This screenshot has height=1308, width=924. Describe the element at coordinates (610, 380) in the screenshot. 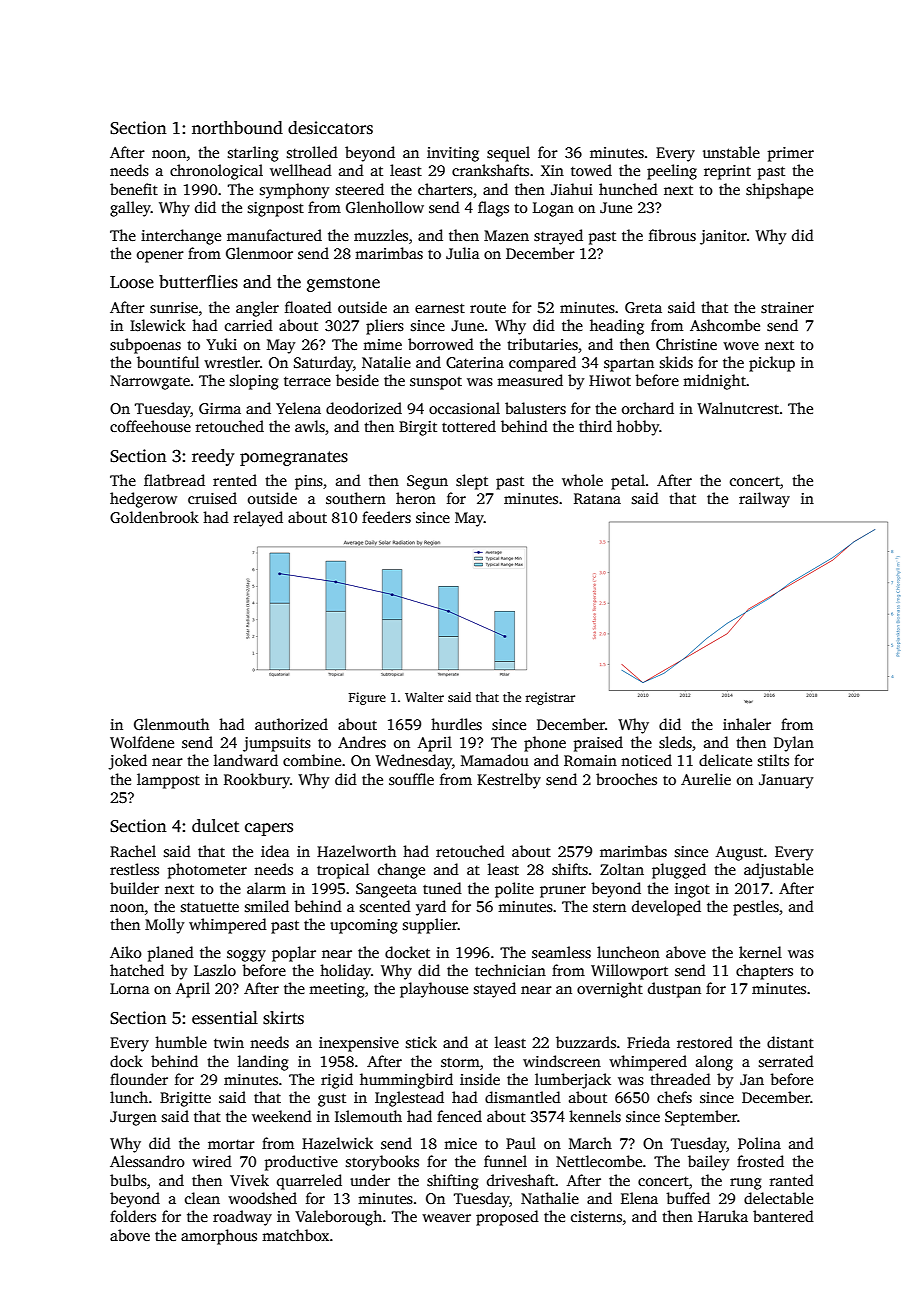

I see `Hiwot` at that location.
